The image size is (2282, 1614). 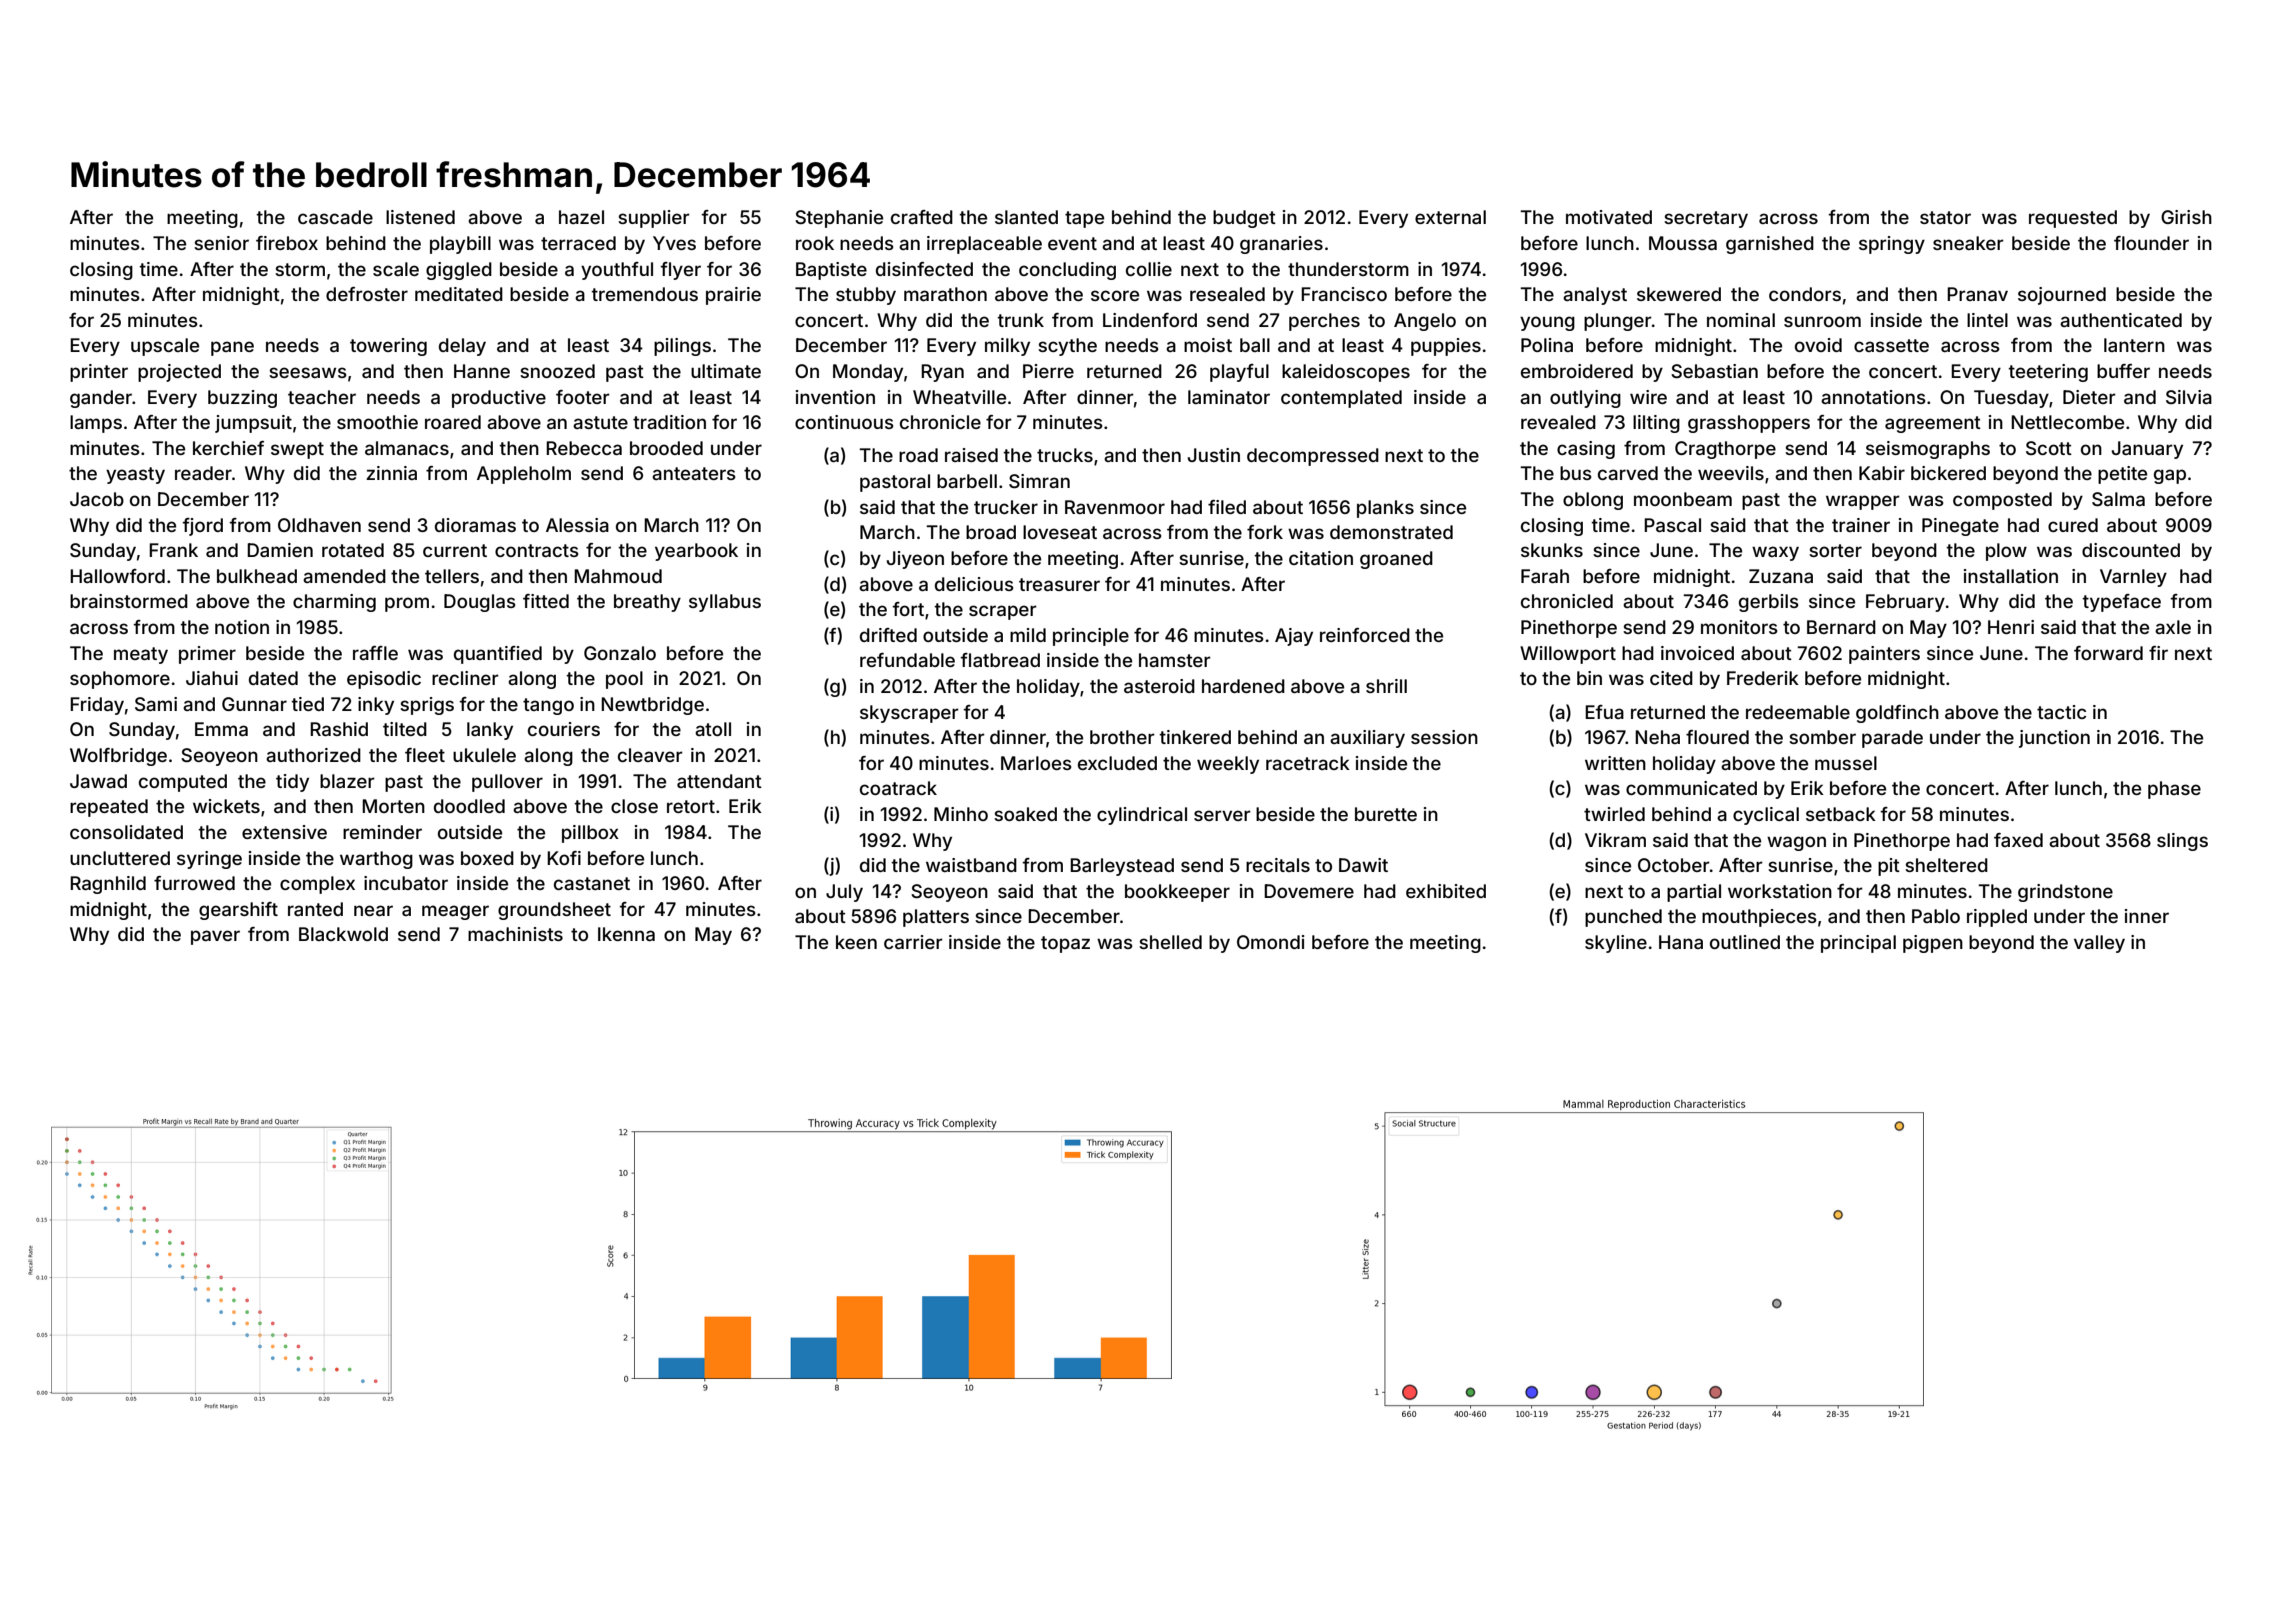 I want to click on senior, so click(x=221, y=243).
